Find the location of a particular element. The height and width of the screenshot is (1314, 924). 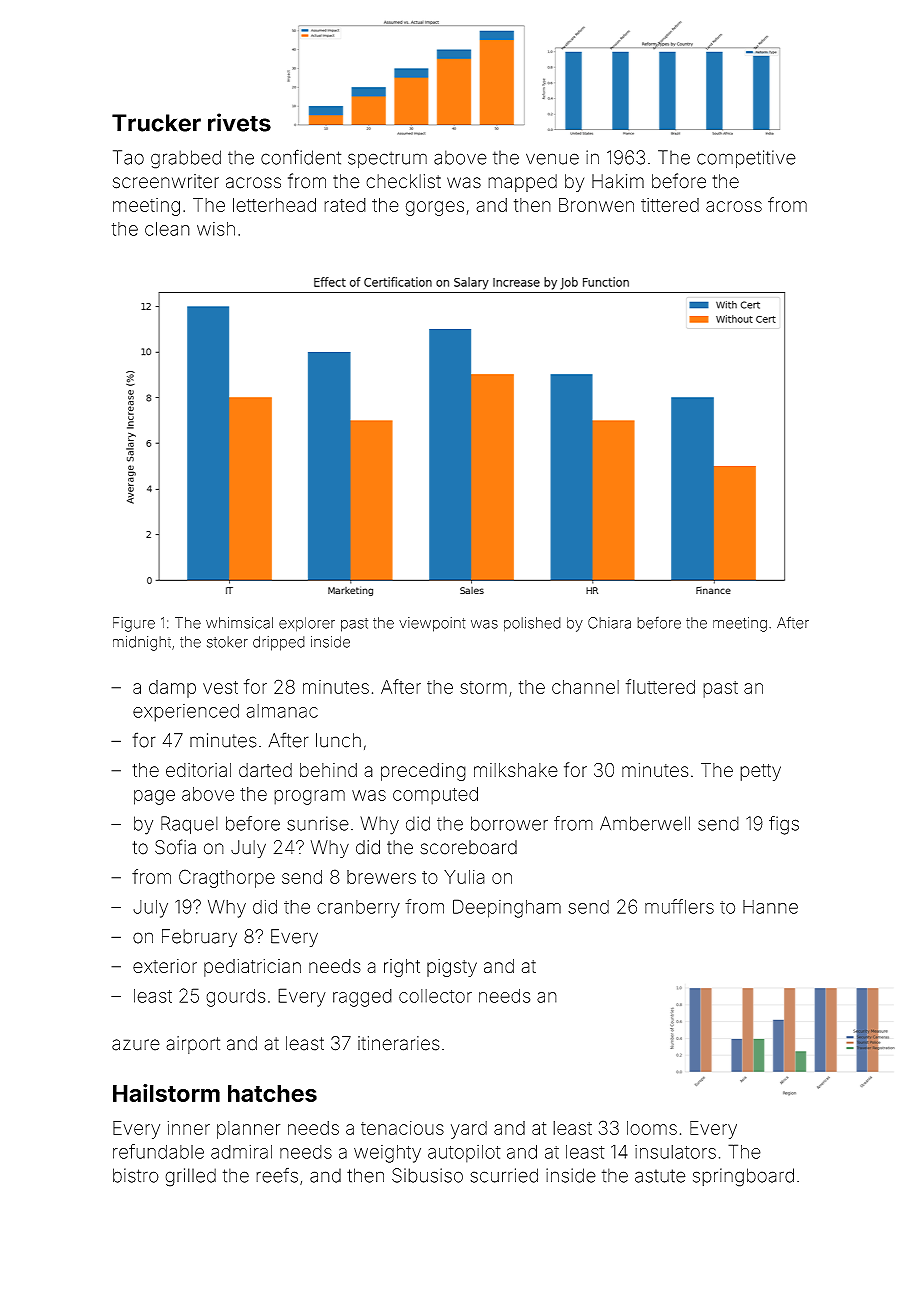

letterhead is located at coordinates (274, 205).
